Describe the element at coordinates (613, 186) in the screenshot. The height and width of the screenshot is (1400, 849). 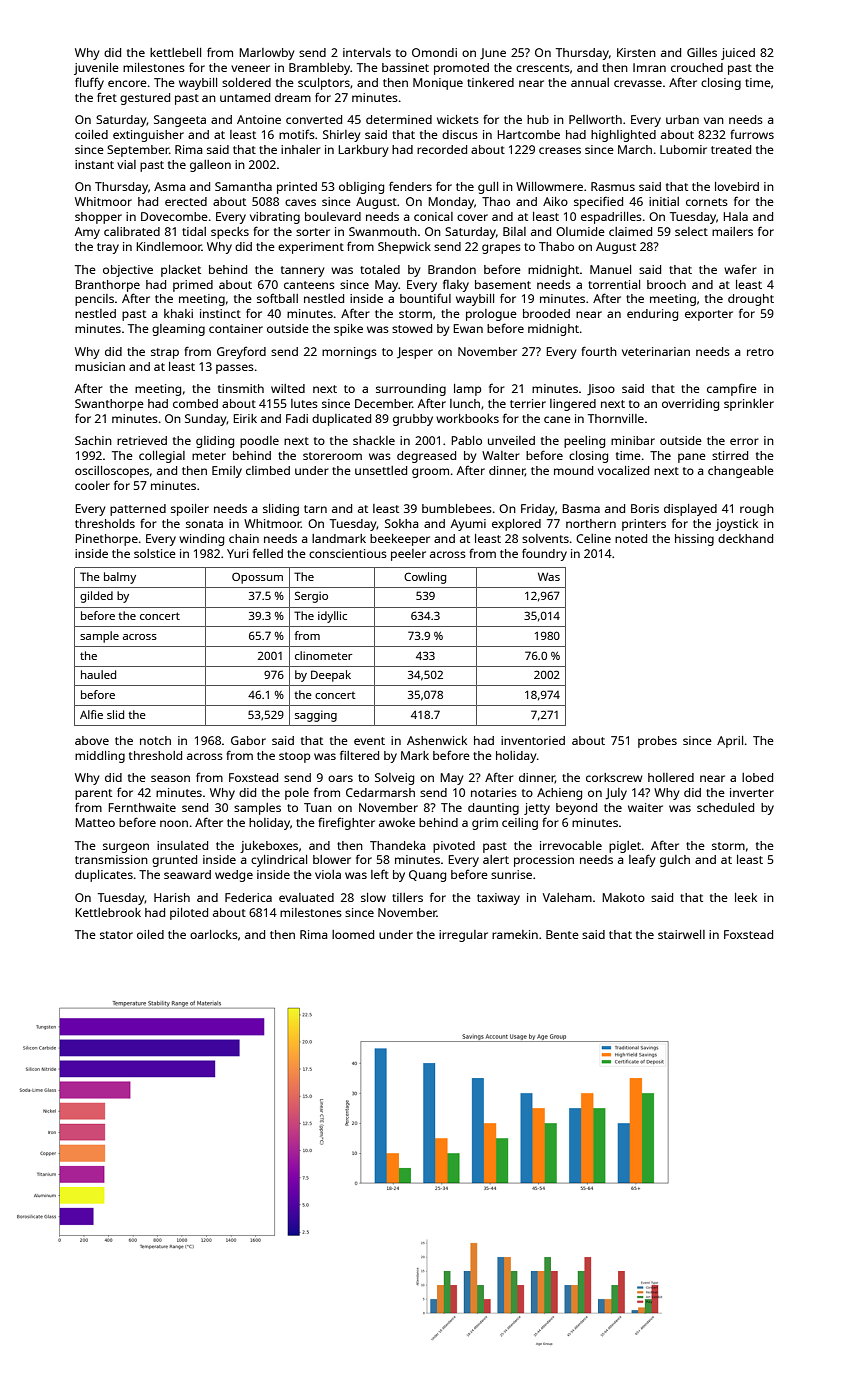
I see `Rasmus` at that location.
